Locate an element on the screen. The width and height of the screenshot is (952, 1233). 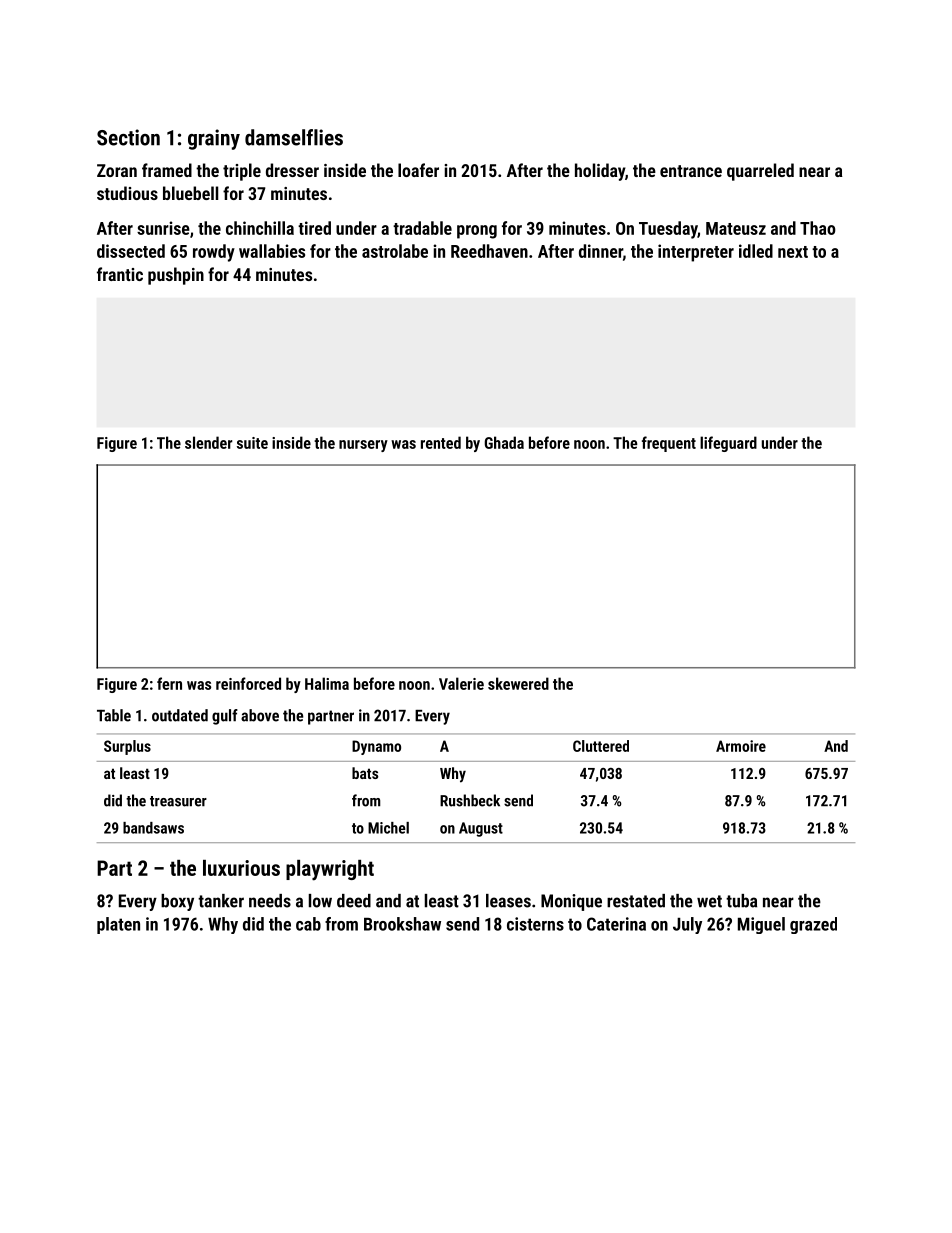
astrolabe is located at coordinates (395, 251).
